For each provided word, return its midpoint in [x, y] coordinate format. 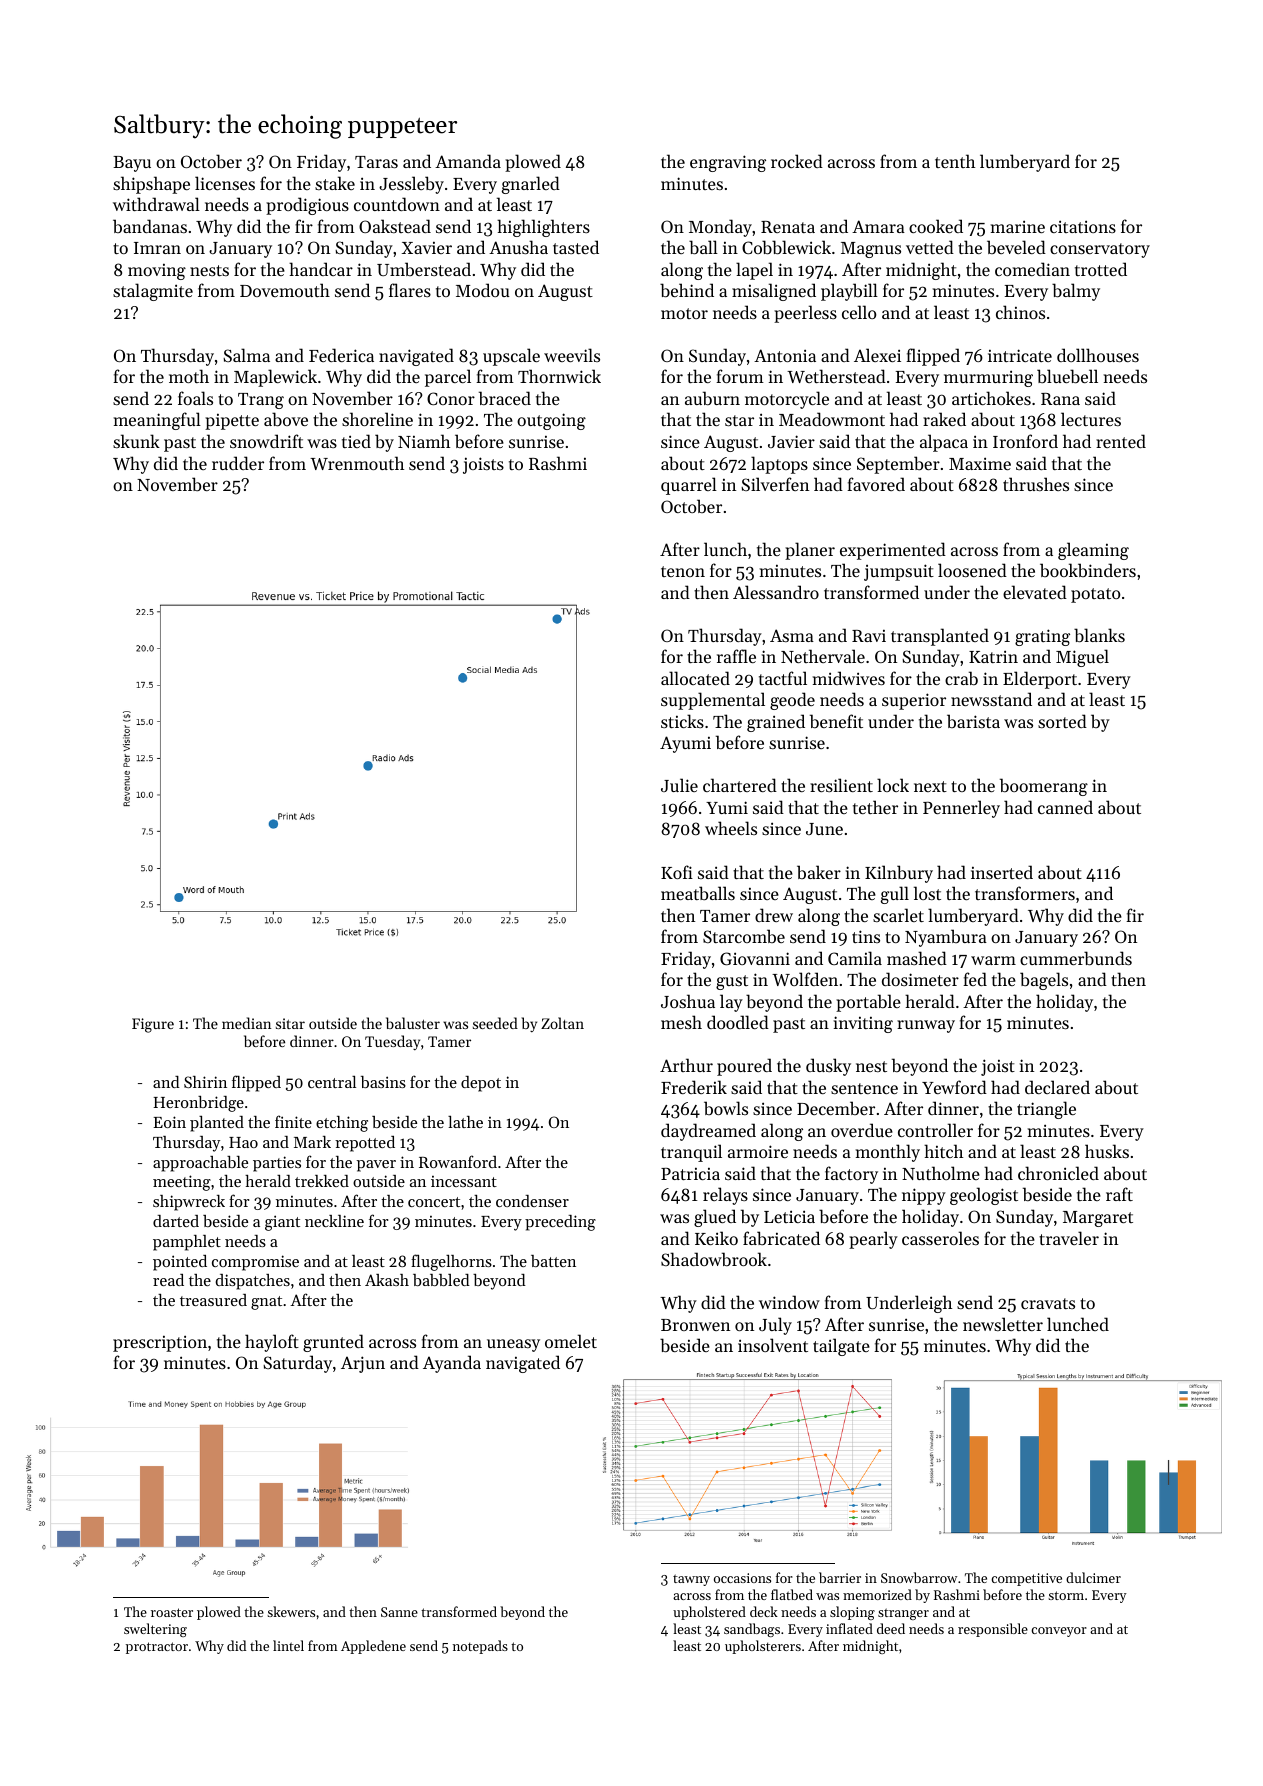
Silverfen [775, 484]
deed [891, 1628]
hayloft [272, 1343]
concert [434, 1202]
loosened [972, 570]
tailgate [841, 1347]
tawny [691, 1580]
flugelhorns [451, 1262]
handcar [321, 269]
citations [1083, 226]
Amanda [468, 161]
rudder [238, 463]
